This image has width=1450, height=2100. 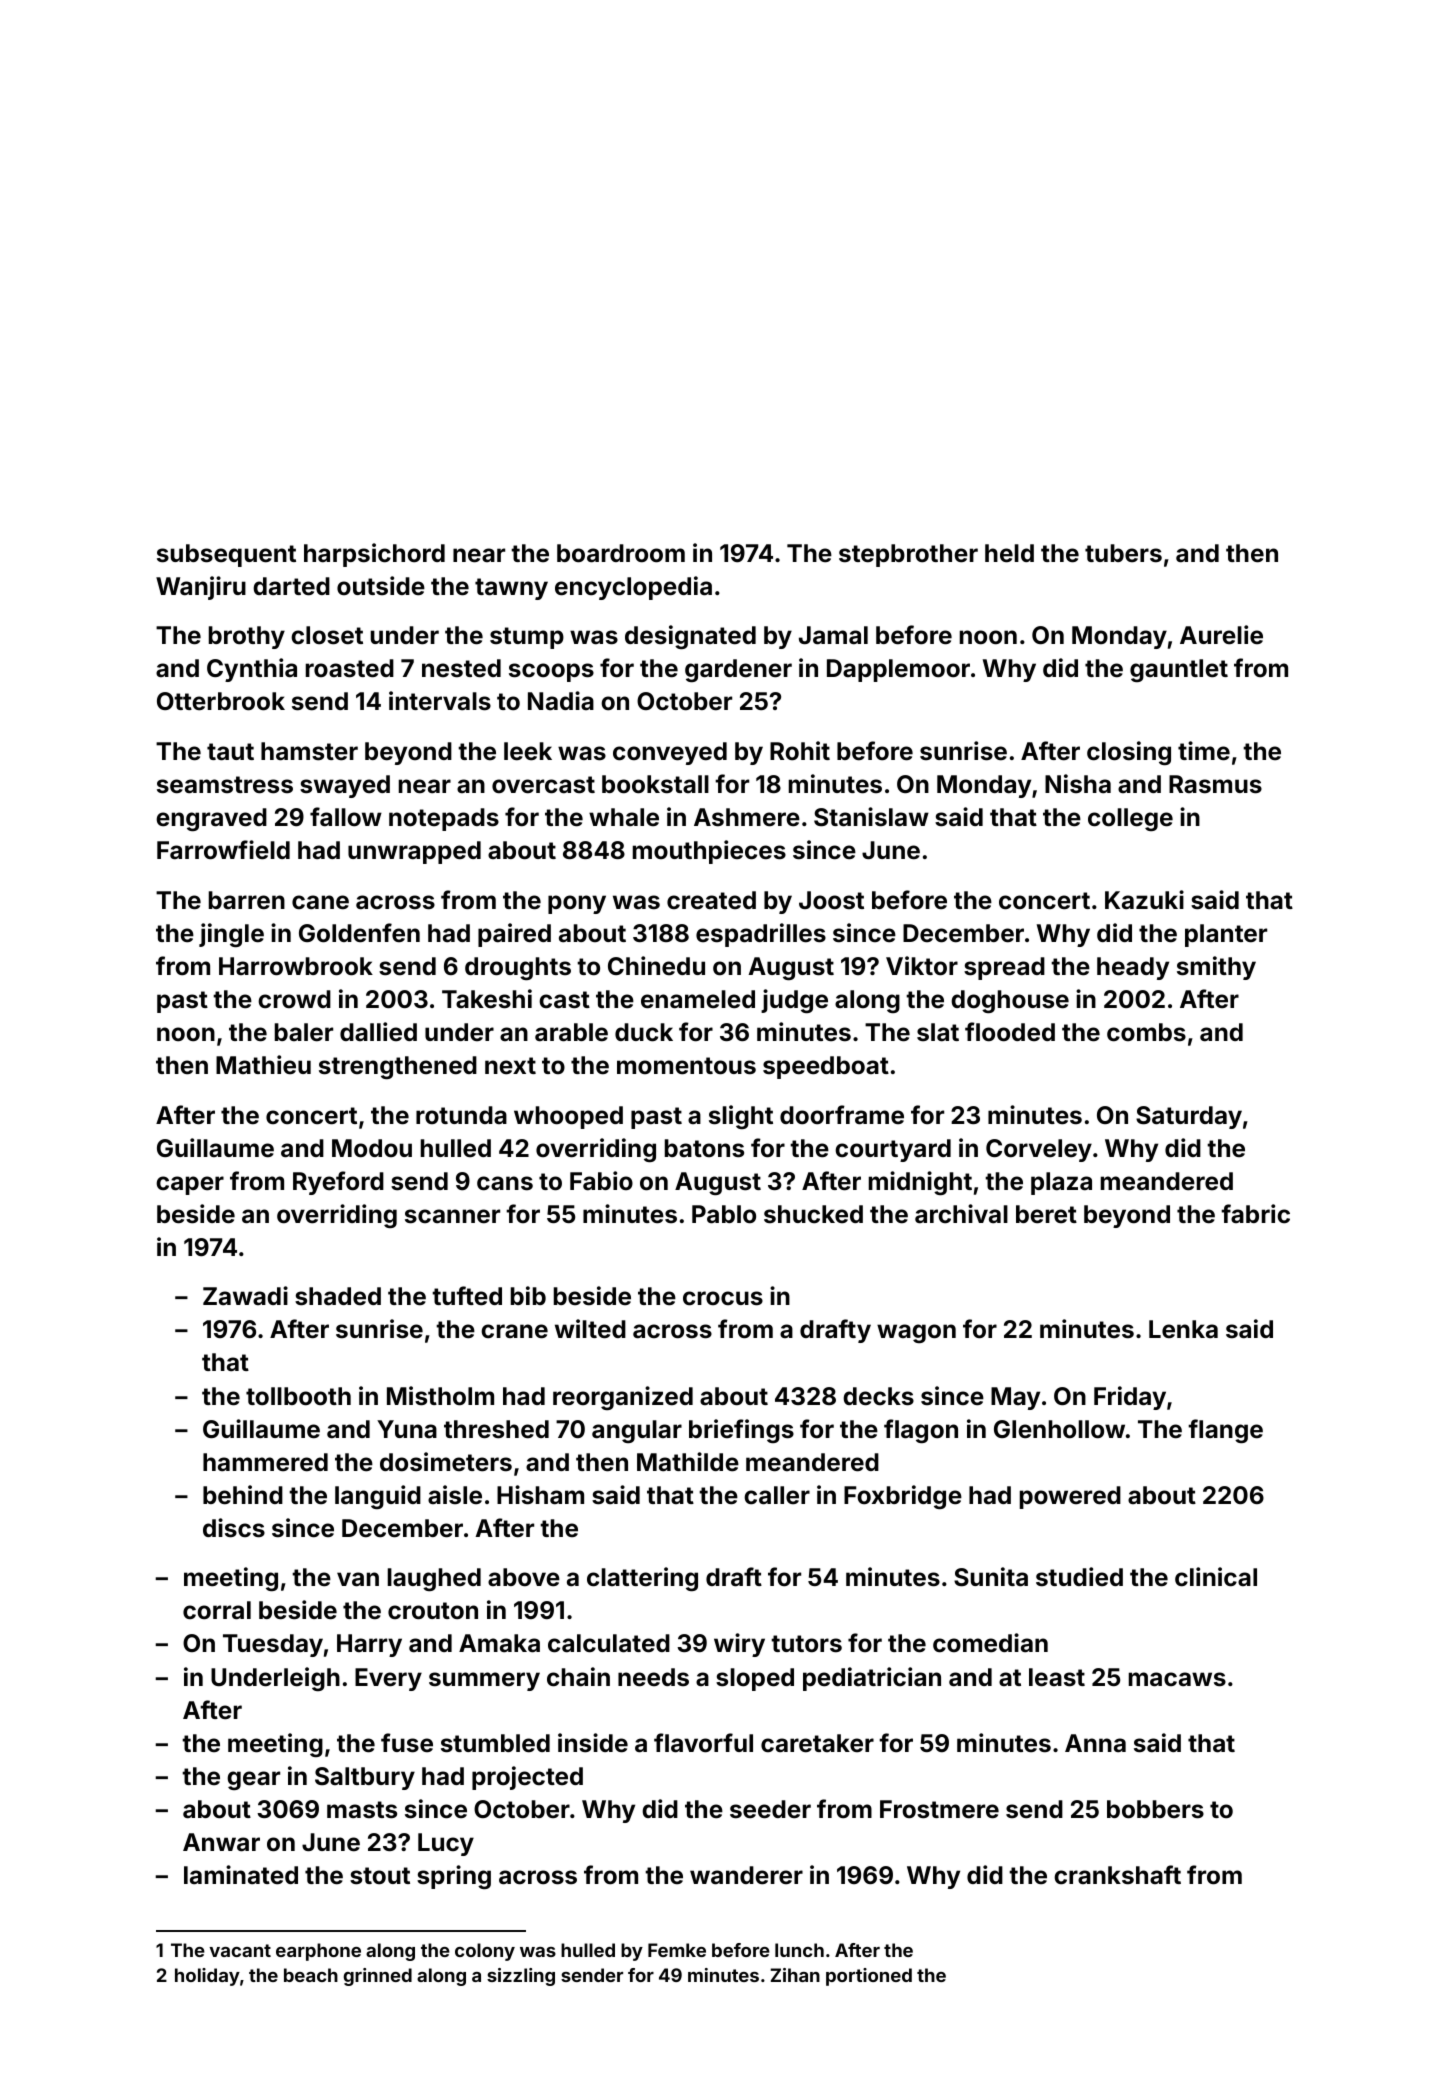 I want to click on Amaka, so click(x=499, y=1643).
